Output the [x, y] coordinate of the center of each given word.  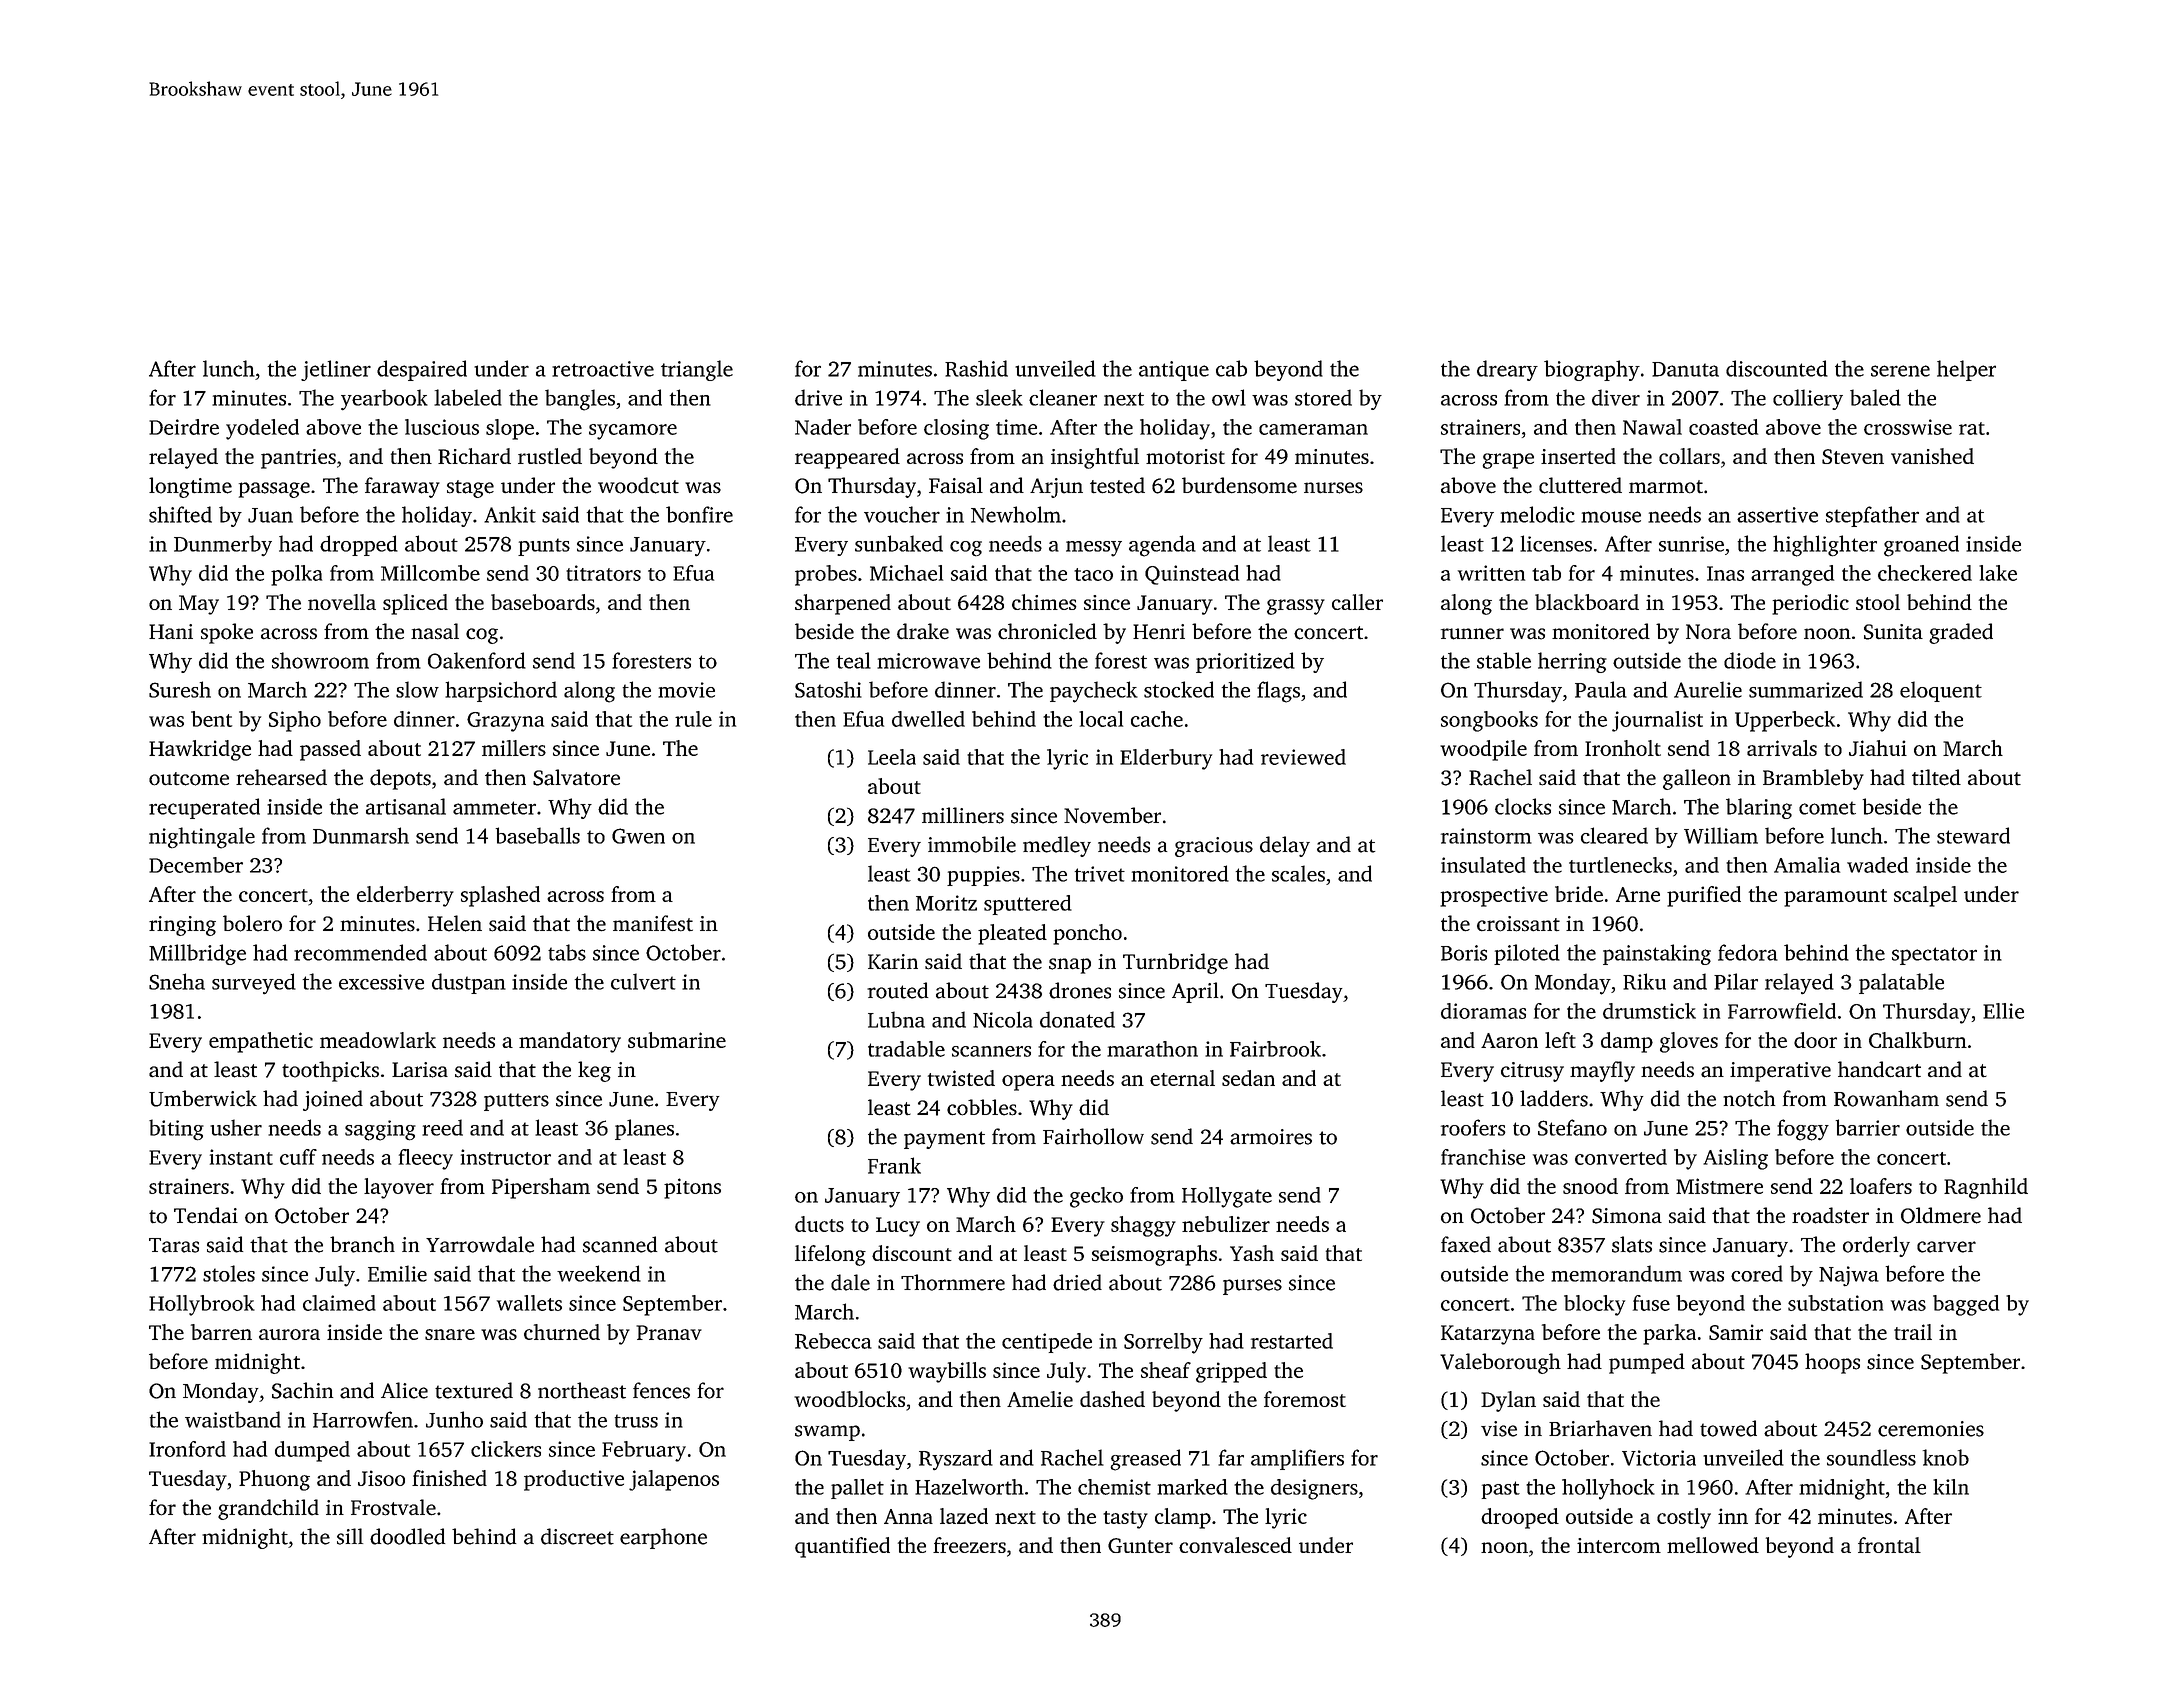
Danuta [1685, 369]
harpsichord [501, 691]
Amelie [1040, 1399]
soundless [1871, 1457]
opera [1028, 1083]
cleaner [1063, 397]
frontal [1889, 1545]
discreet [577, 1536]
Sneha [177, 981]
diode [1750, 660]
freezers [969, 1545]
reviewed [1303, 757]
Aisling [1735, 1159]
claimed [339, 1303]
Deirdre [184, 427]
